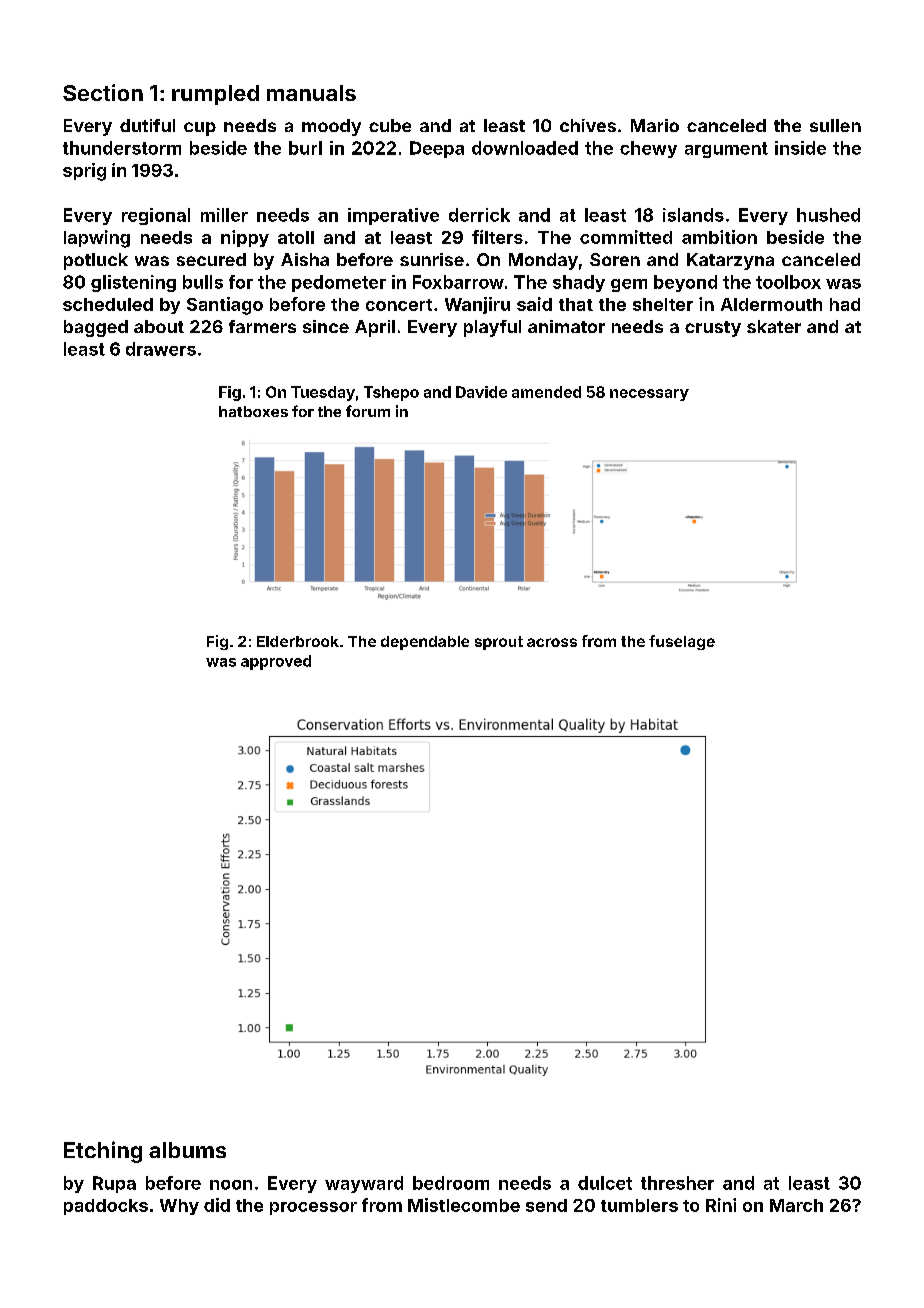 This screenshot has width=924, height=1308. What do you see at coordinates (97, 239) in the screenshot?
I see `lapwing` at bounding box center [97, 239].
